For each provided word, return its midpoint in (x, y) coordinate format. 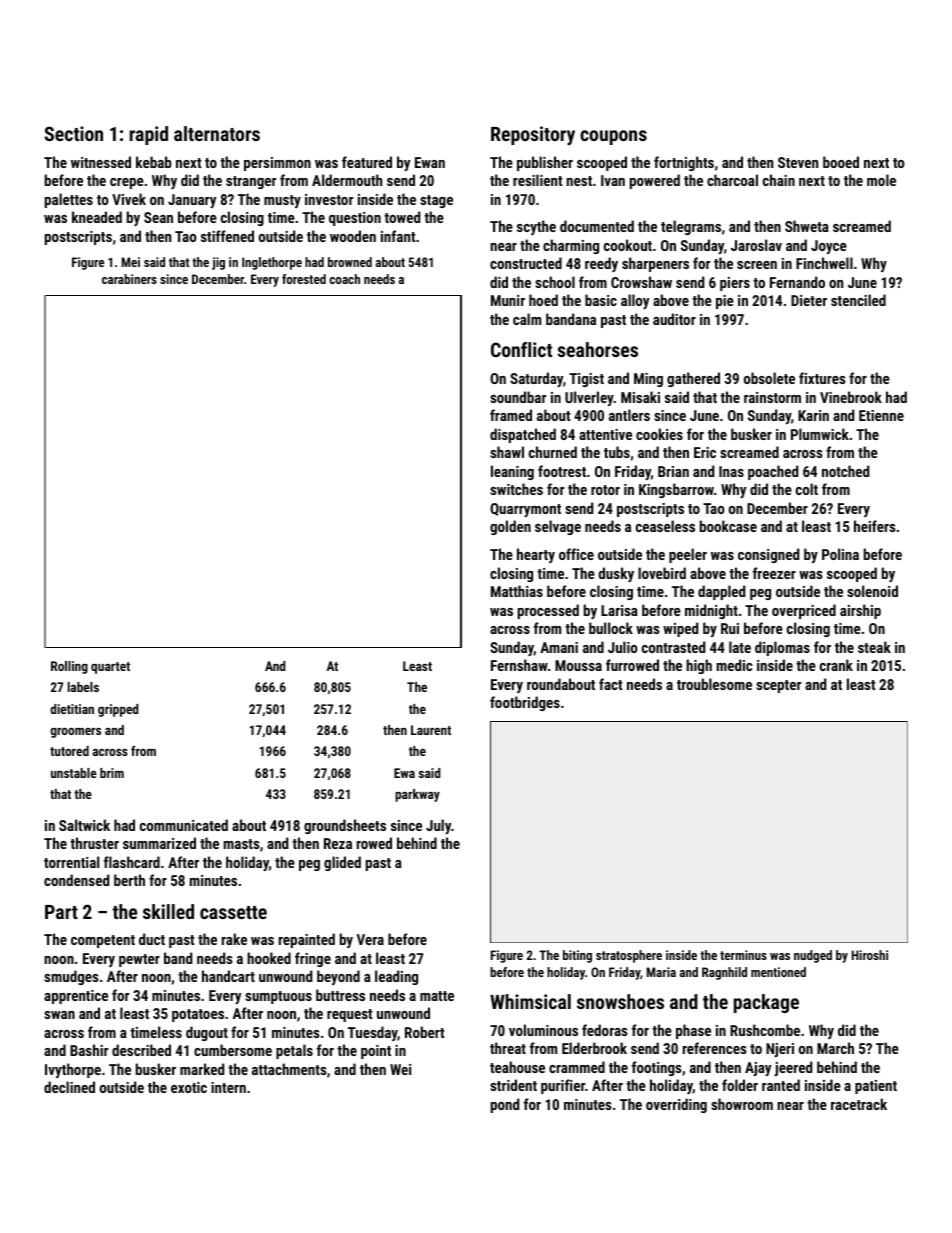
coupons (613, 137)
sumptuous (278, 997)
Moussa (578, 665)
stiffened (227, 236)
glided (342, 863)
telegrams (691, 227)
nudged (813, 956)
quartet (110, 668)
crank (836, 665)
